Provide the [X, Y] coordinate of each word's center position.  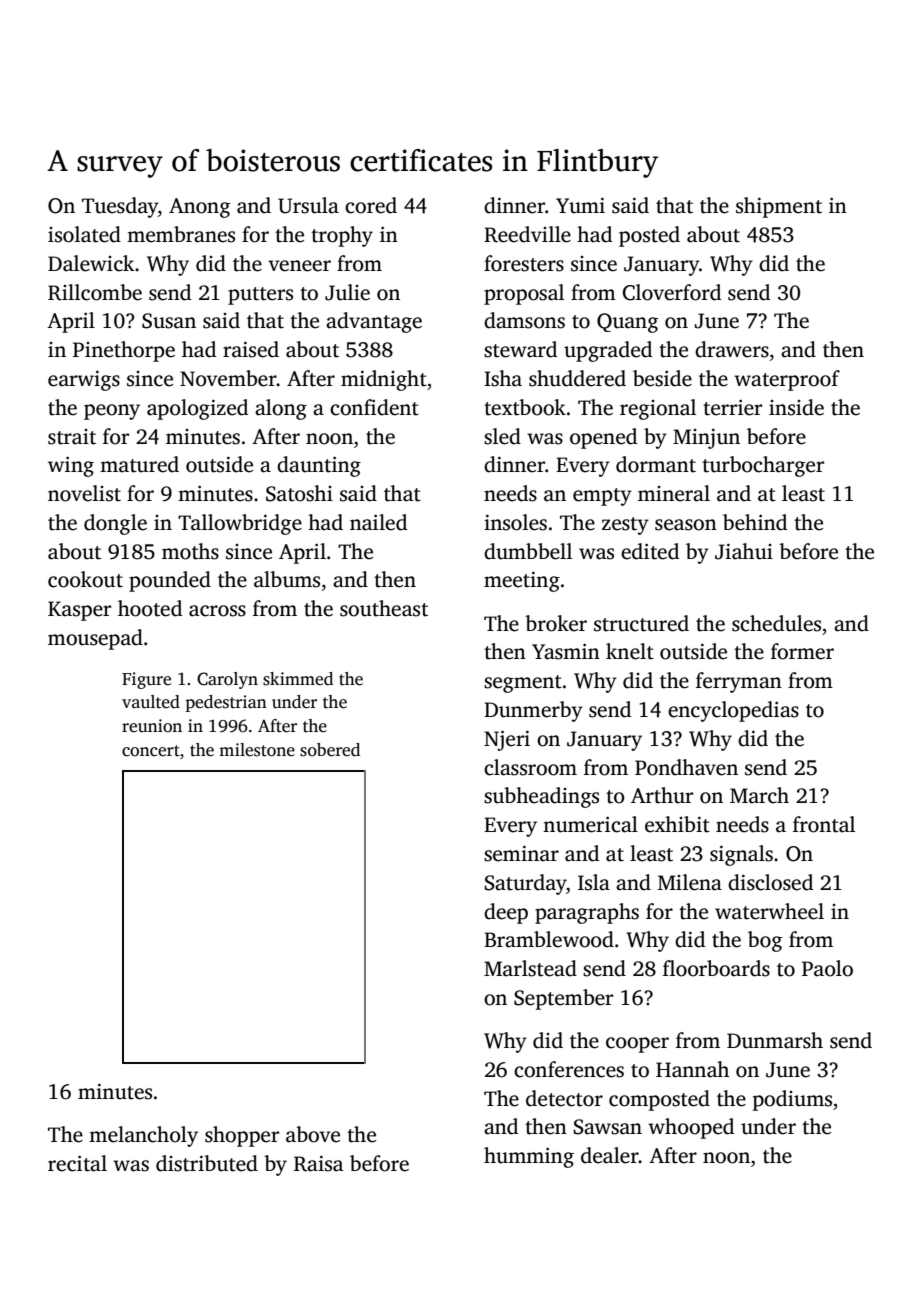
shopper [242, 1136]
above [313, 1134]
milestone [257, 750]
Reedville [527, 234]
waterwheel [769, 911]
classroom [530, 767]
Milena [690, 882]
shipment [779, 207]
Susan [169, 321]
